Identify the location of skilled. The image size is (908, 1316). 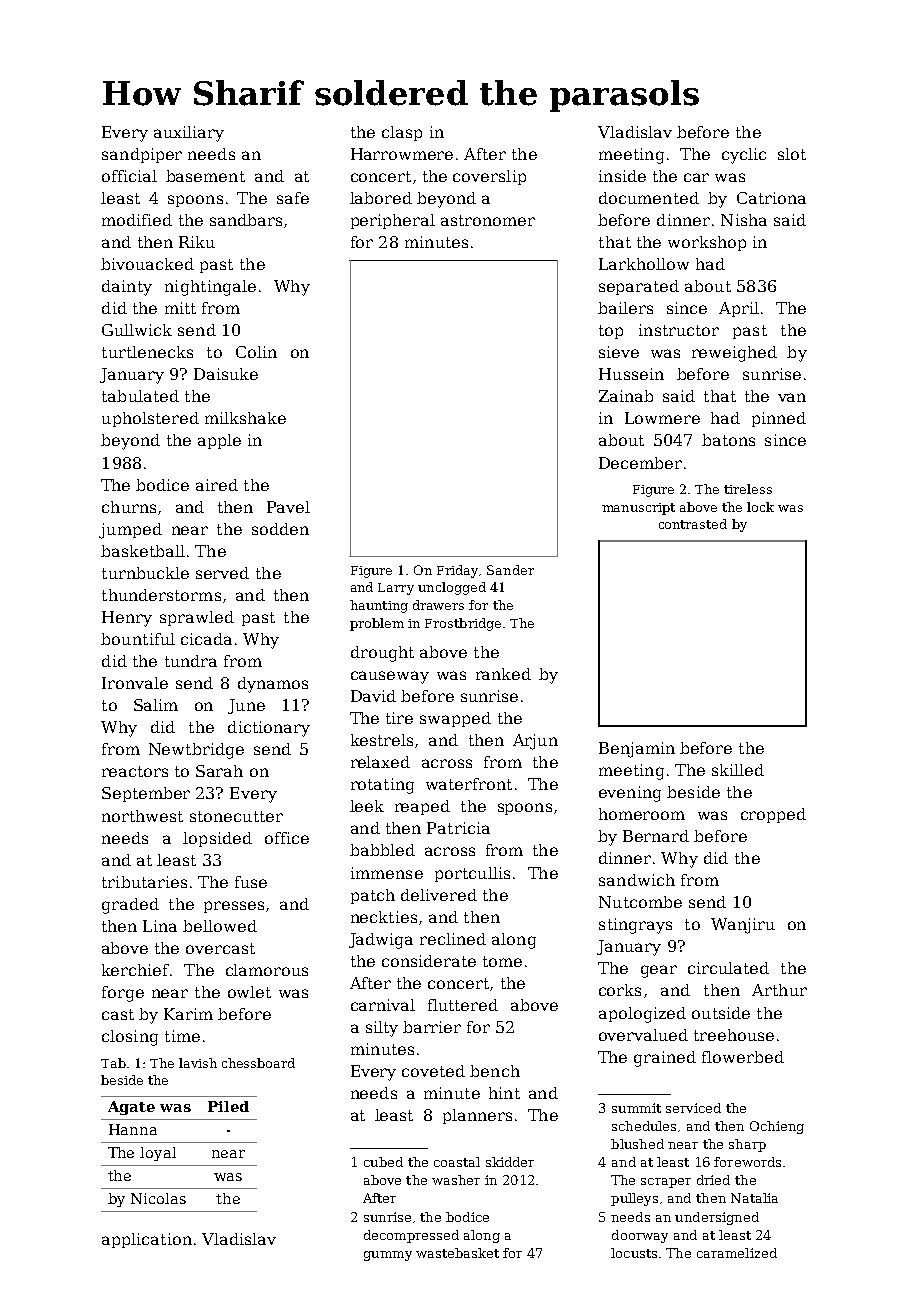
(738, 770).
